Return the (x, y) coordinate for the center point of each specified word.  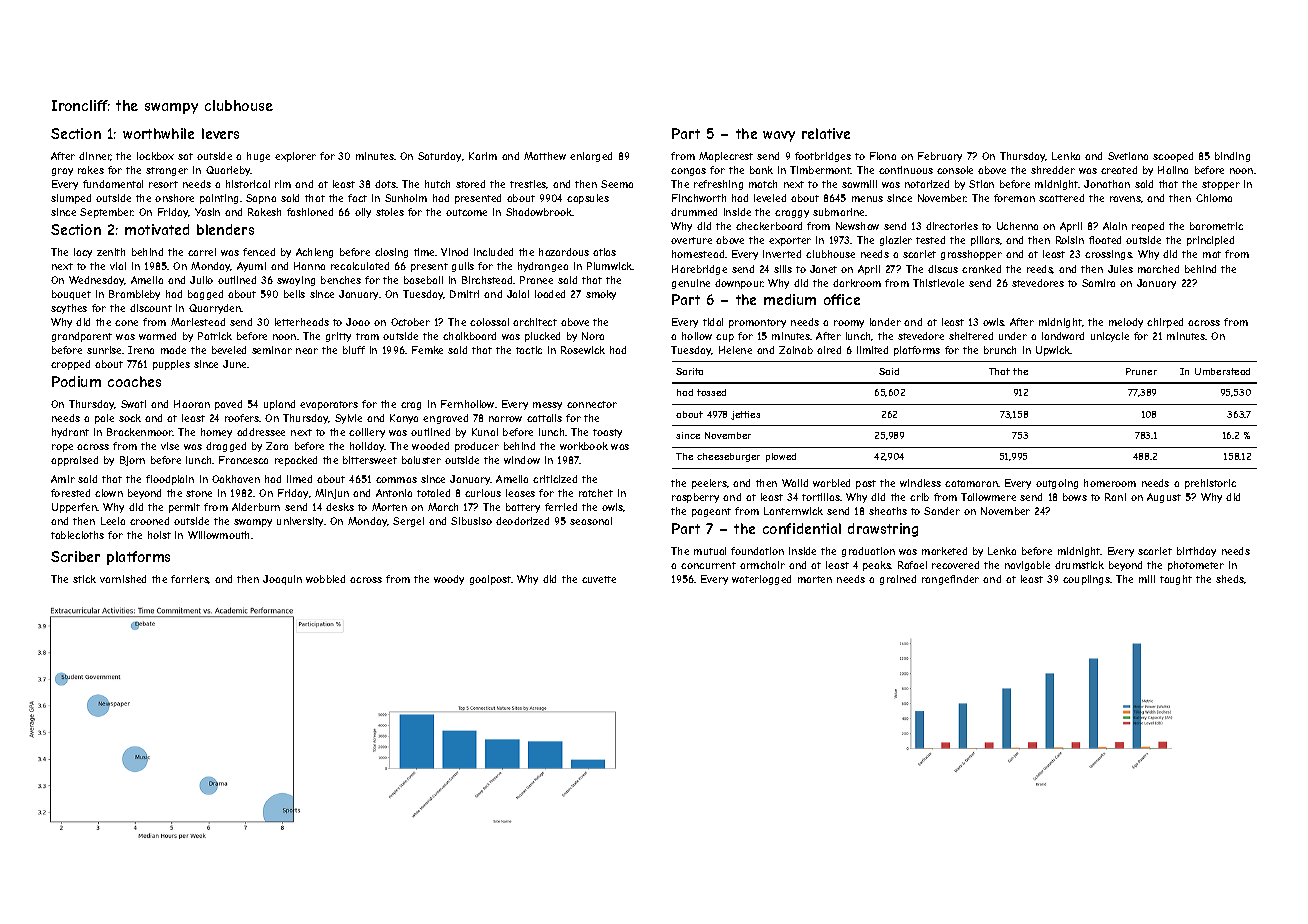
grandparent (82, 337)
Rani (1115, 497)
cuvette (599, 579)
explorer (295, 157)
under (1013, 336)
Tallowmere (988, 497)
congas (688, 172)
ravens (1125, 199)
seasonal (591, 521)
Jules (1120, 269)
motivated (157, 229)
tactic (529, 350)
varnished (123, 579)
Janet (823, 269)
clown (109, 493)
